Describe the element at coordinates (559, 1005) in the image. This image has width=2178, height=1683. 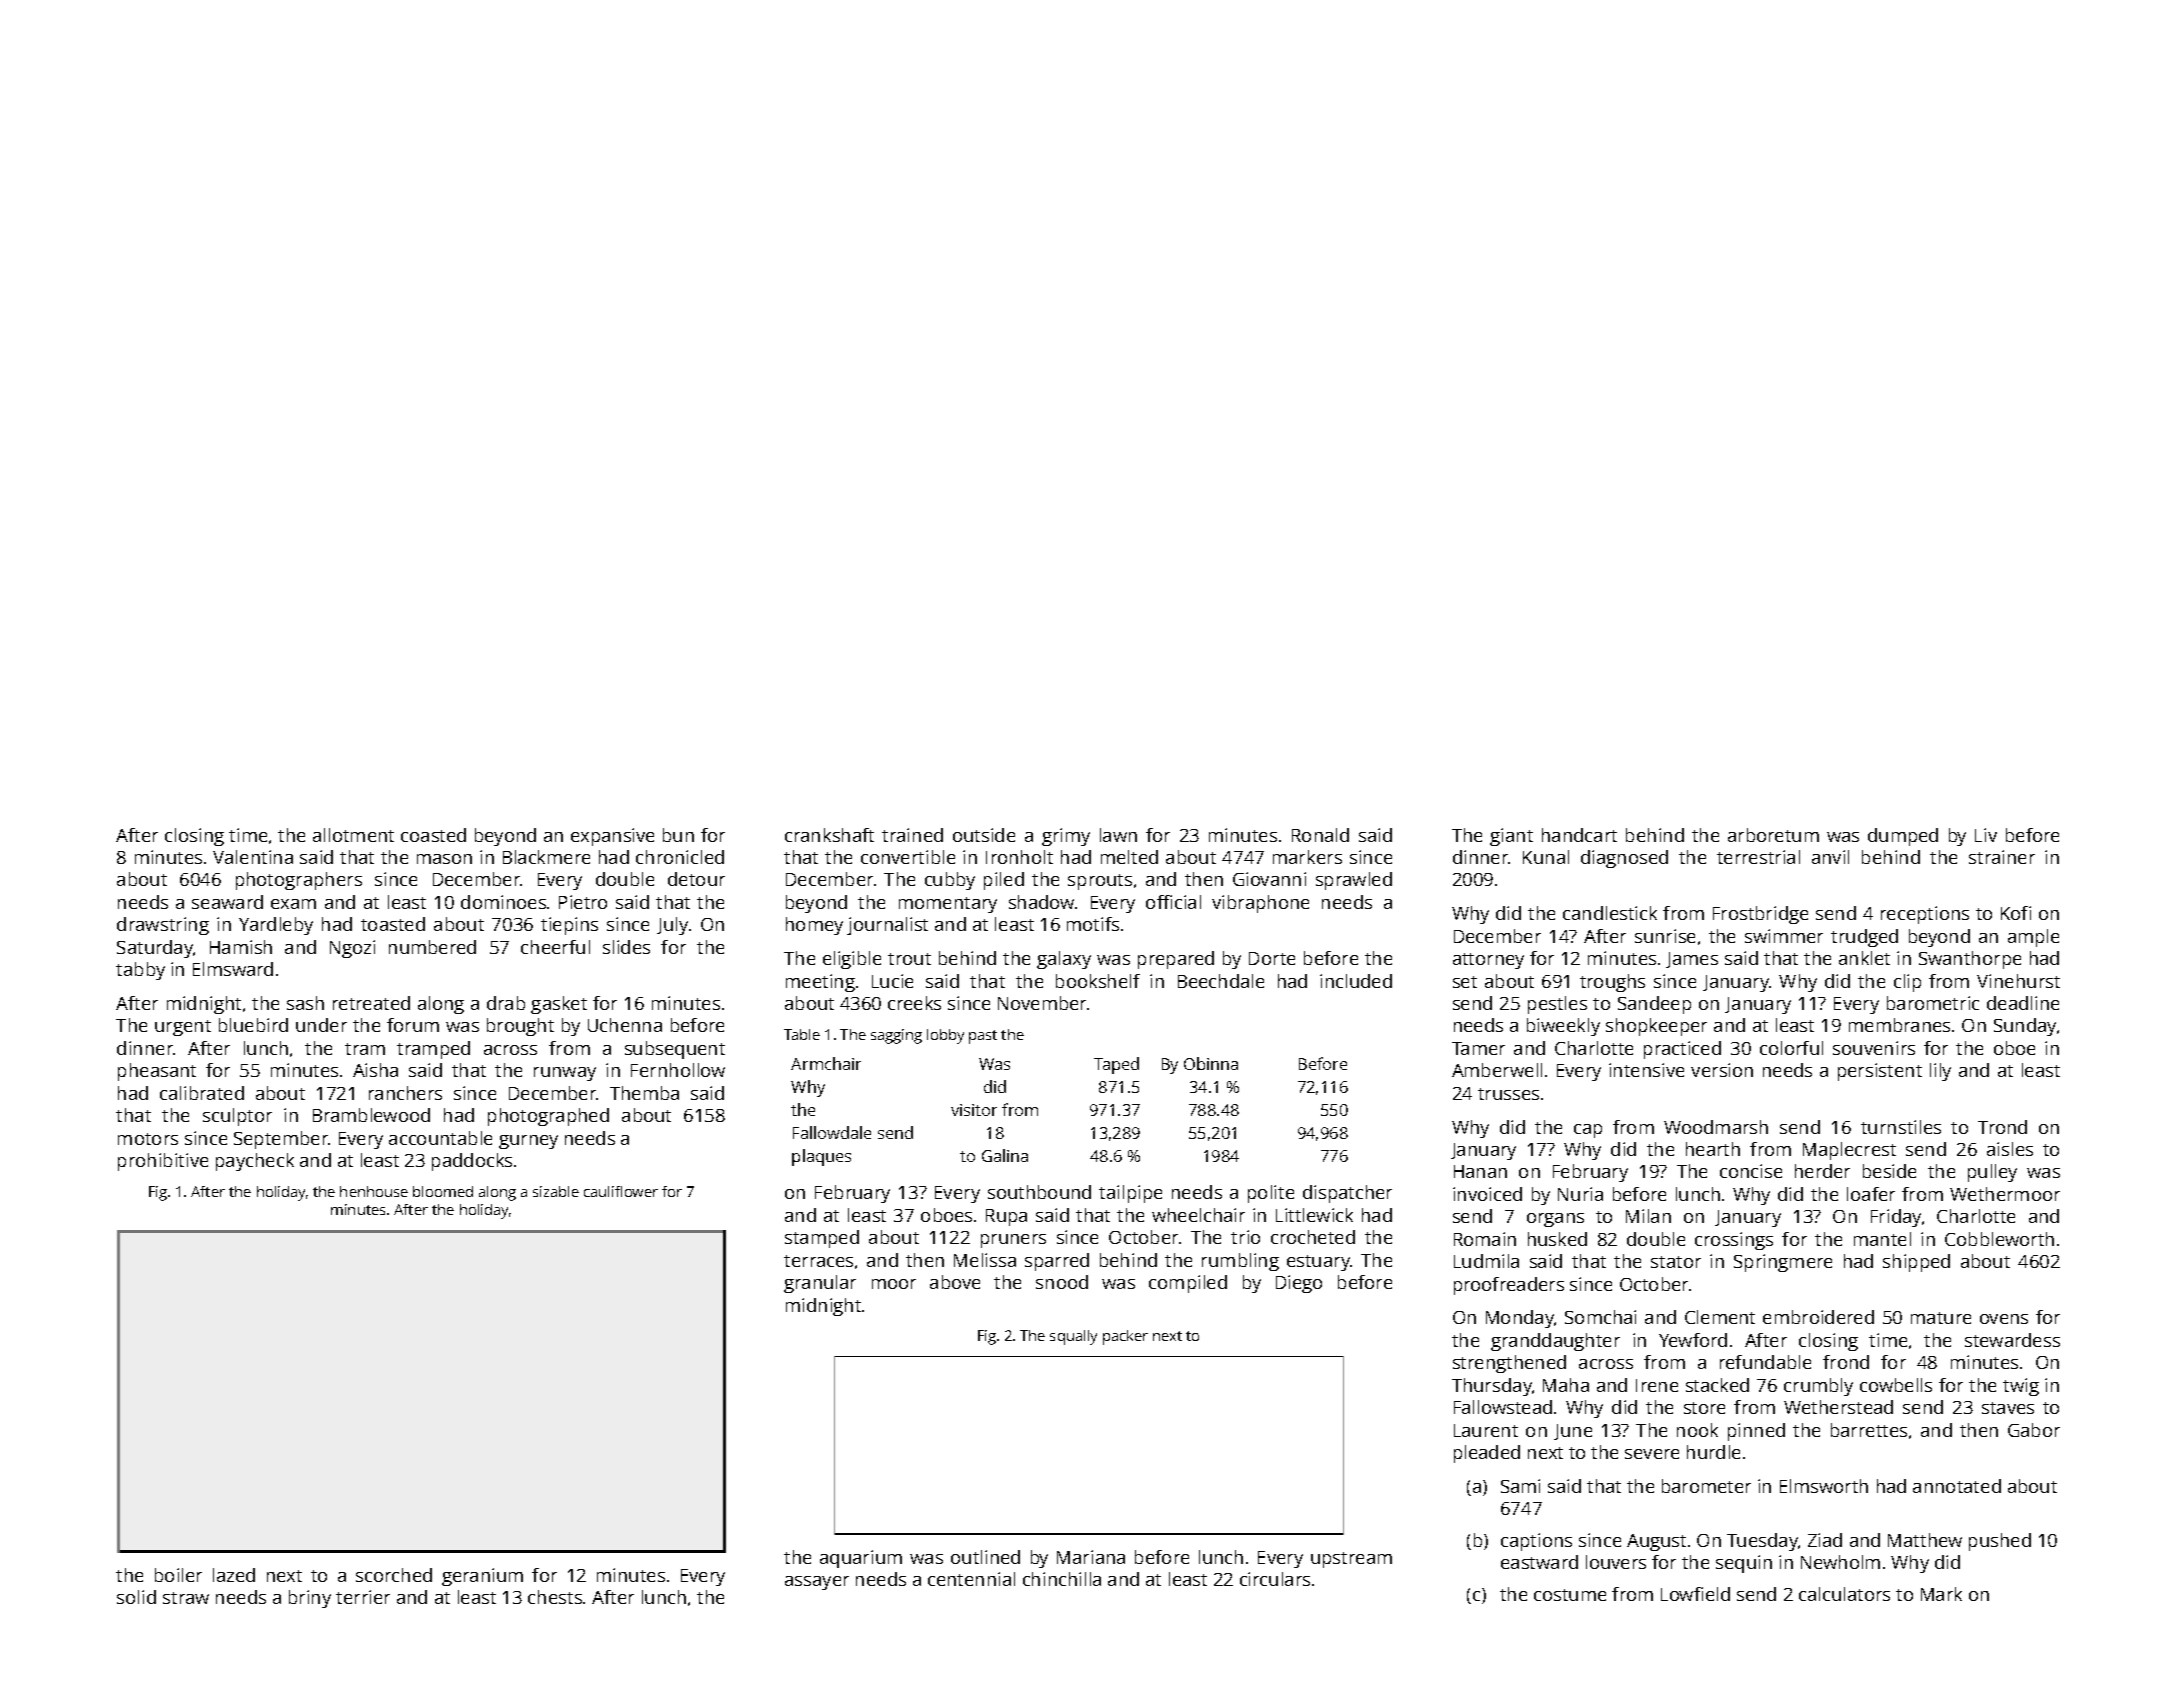
I see `gasket` at that location.
